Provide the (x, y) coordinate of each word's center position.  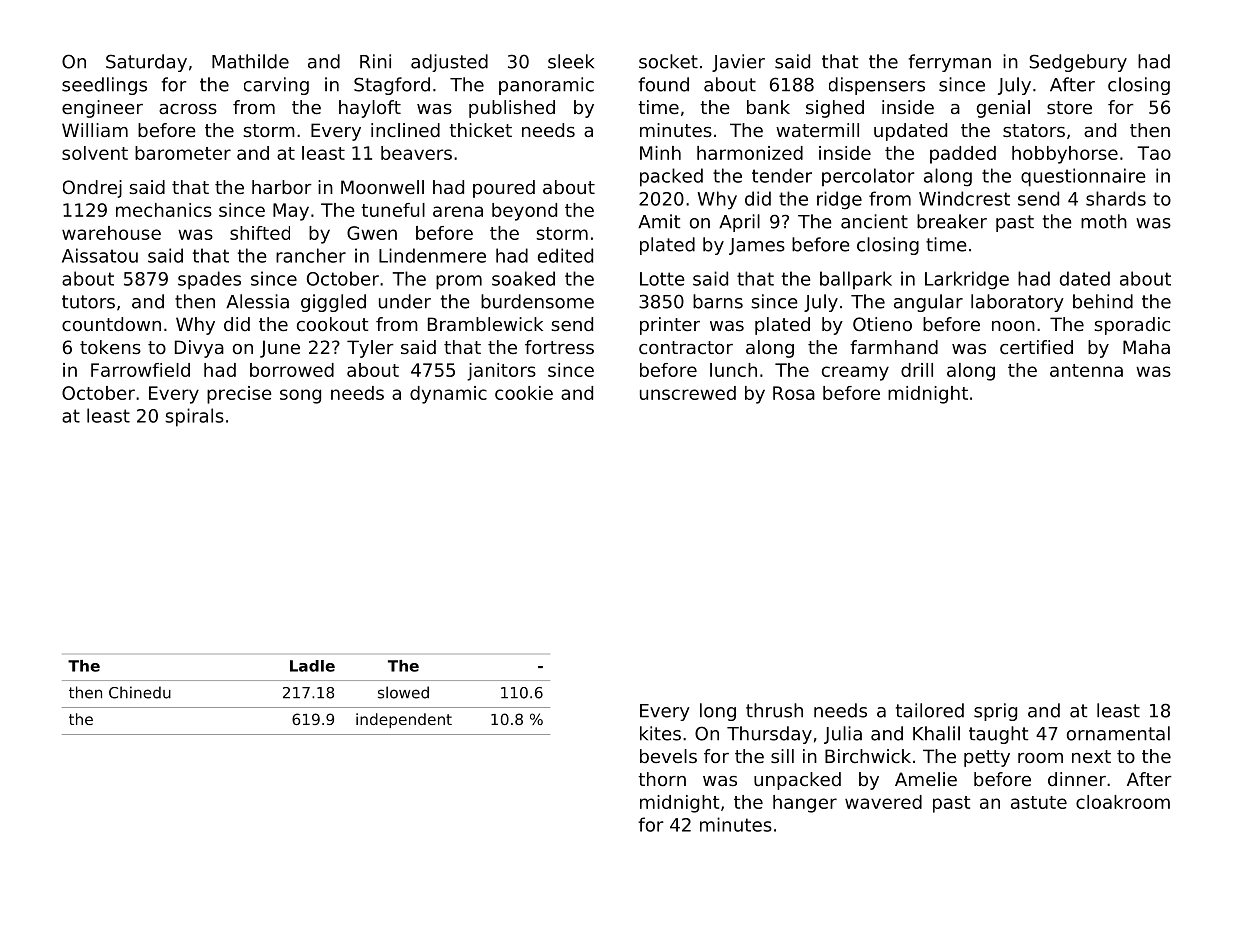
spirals (194, 417)
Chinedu (140, 692)
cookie (524, 393)
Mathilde (250, 61)
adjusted (449, 63)
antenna (1086, 370)
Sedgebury (1078, 63)
